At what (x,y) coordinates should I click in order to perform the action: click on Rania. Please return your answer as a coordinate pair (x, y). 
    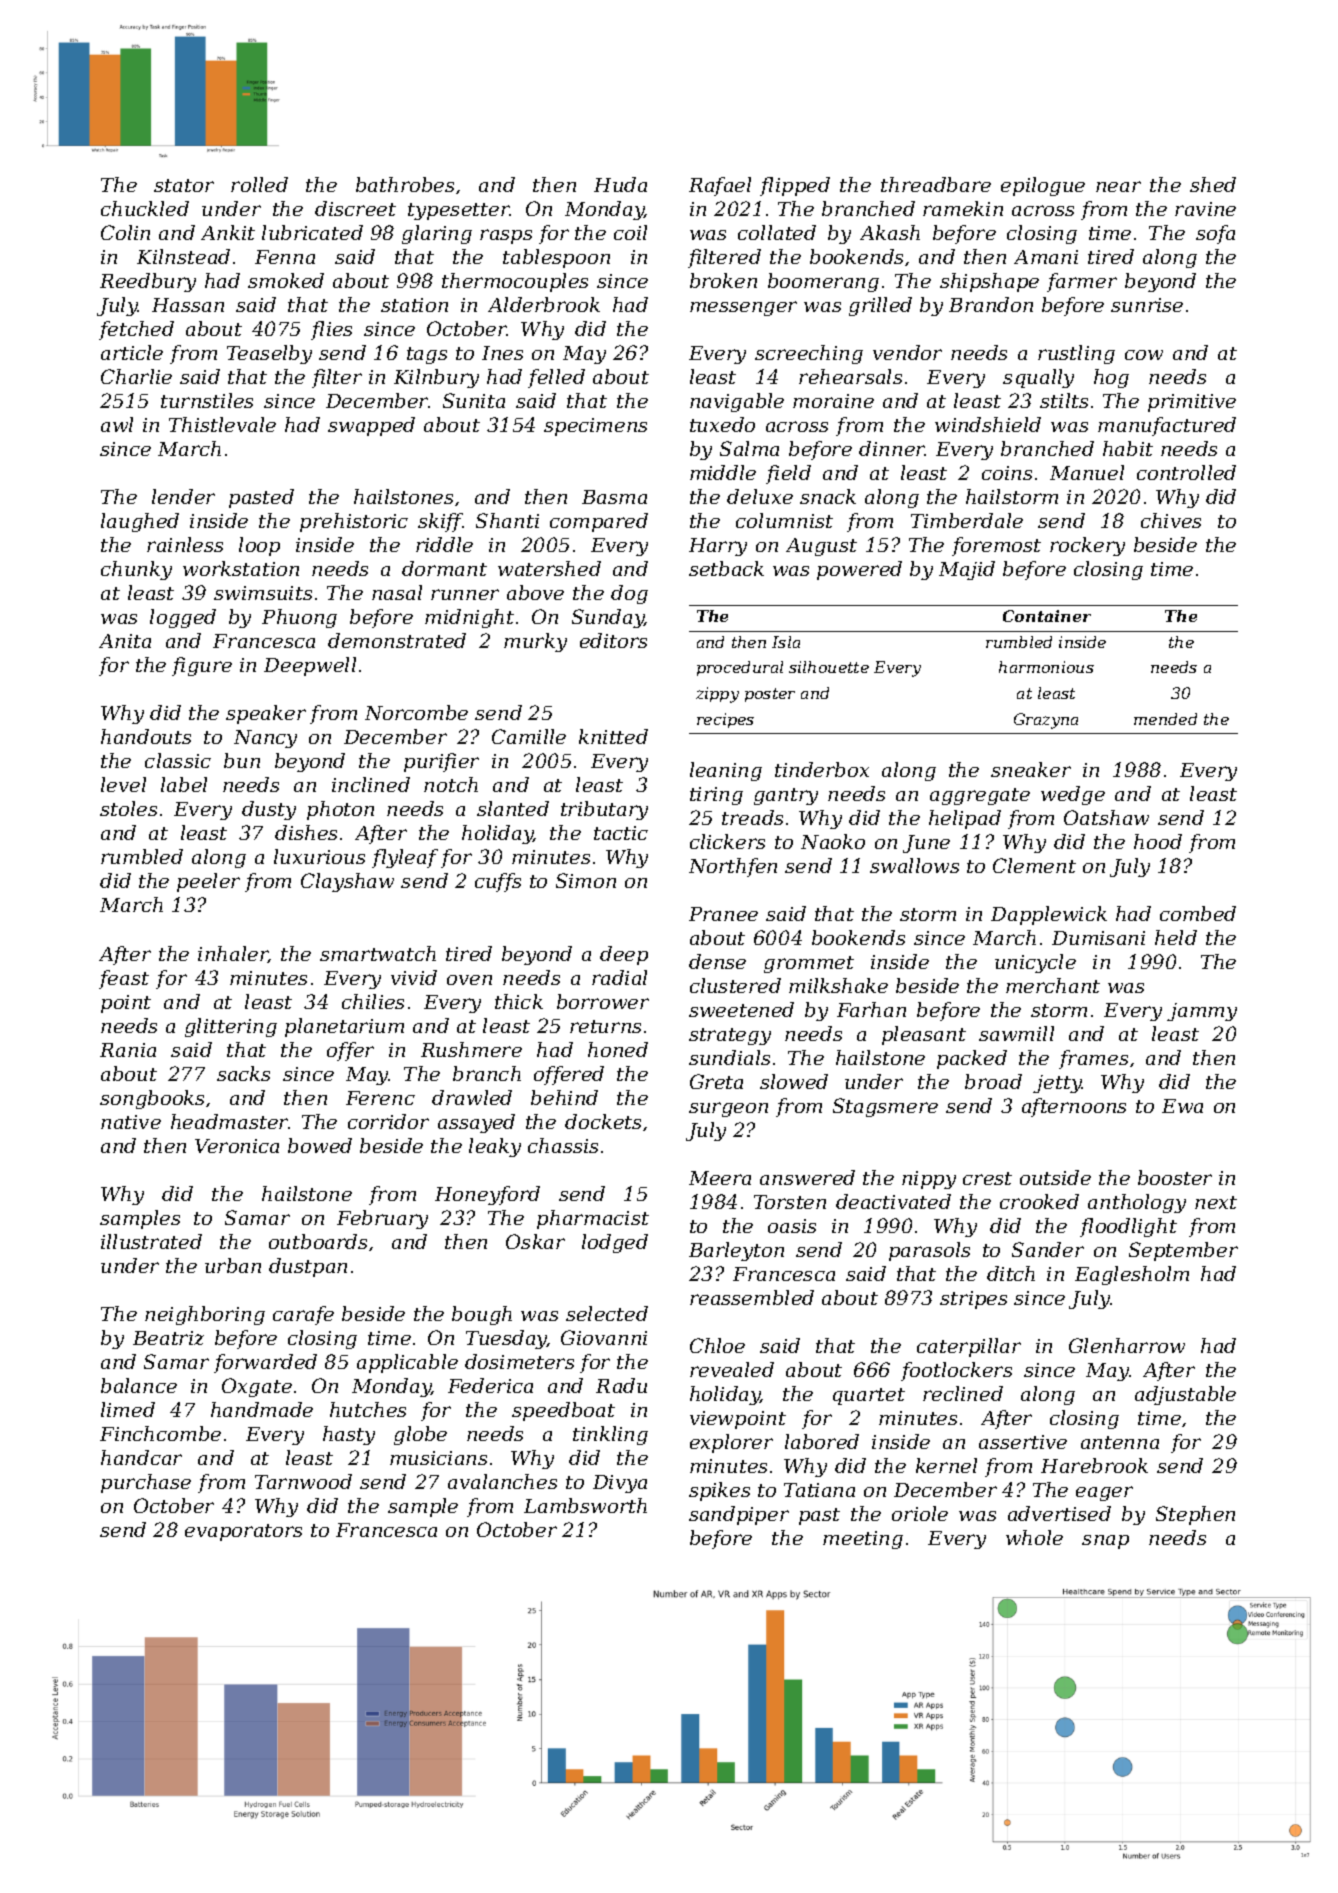
    Looking at the image, I should click on (128, 1050).
